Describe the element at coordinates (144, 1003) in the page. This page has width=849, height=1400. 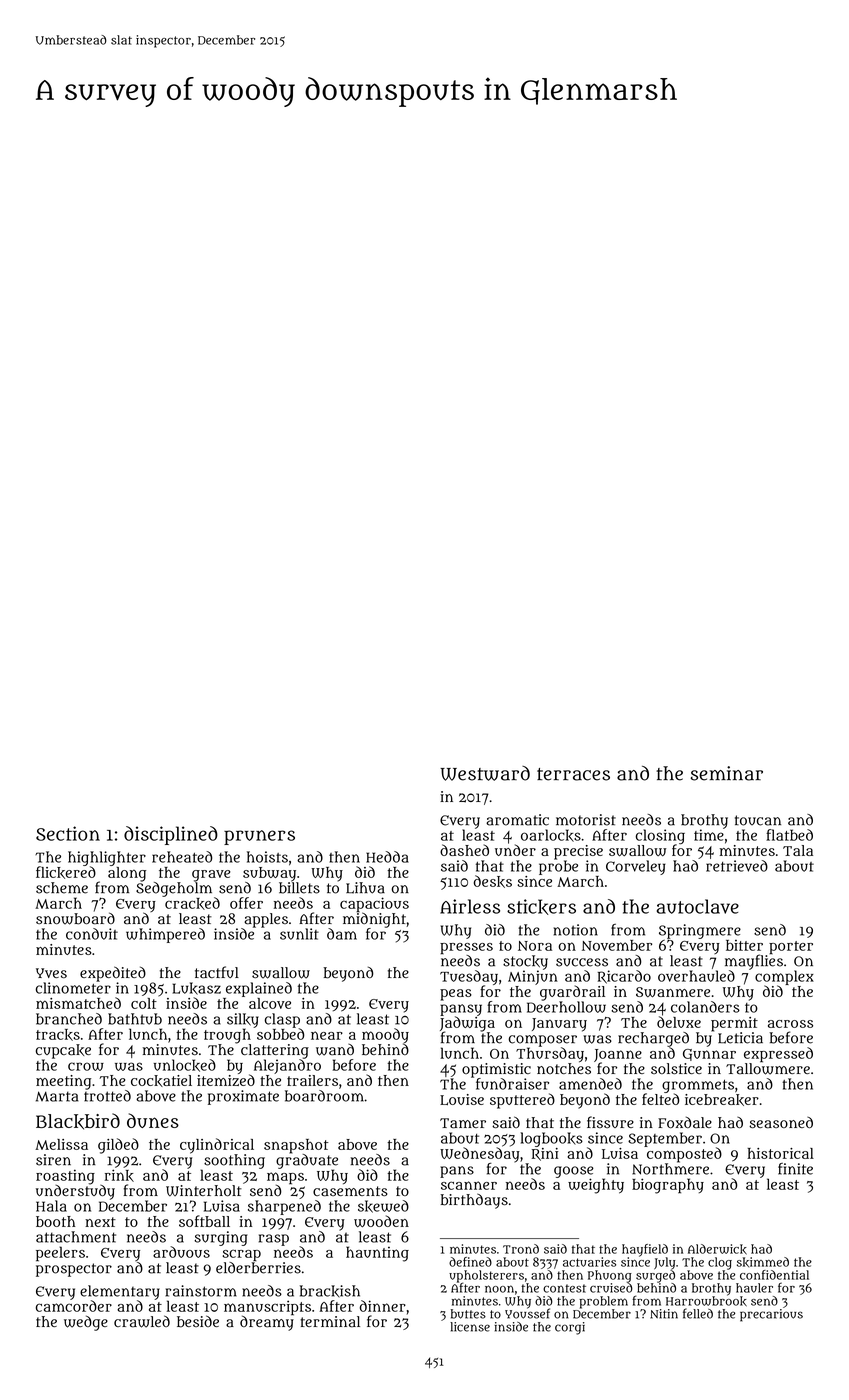
I see `colt` at that location.
